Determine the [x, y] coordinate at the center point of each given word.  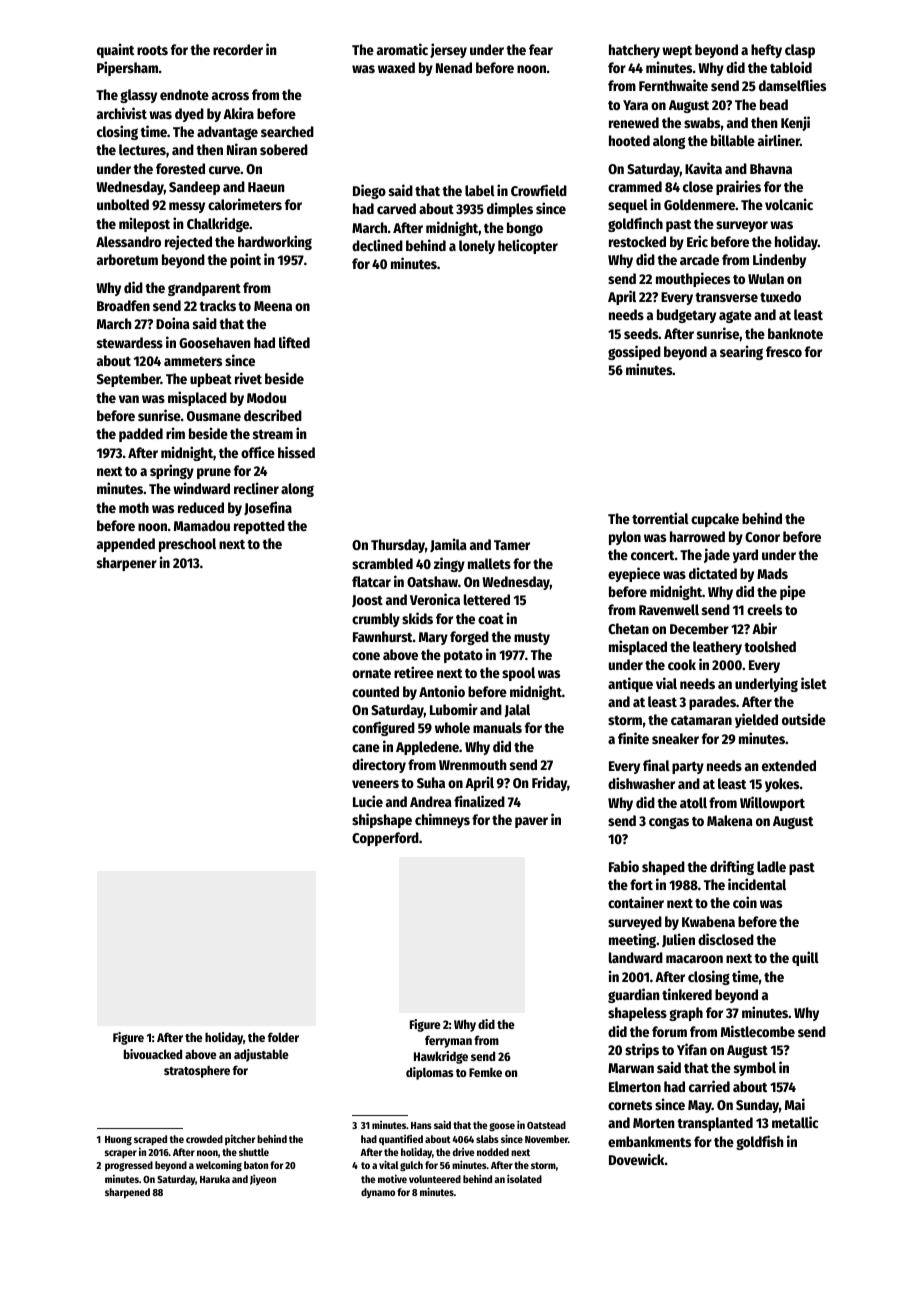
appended [126, 545]
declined [377, 245]
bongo [525, 229]
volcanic [789, 204]
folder [283, 1037]
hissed [296, 452]
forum [669, 1031]
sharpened [127, 1193]
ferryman [448, 1041]
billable [733, 140]
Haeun [266, 187]
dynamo [378, 1193]
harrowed [697, 536]
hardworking [275, 242]
